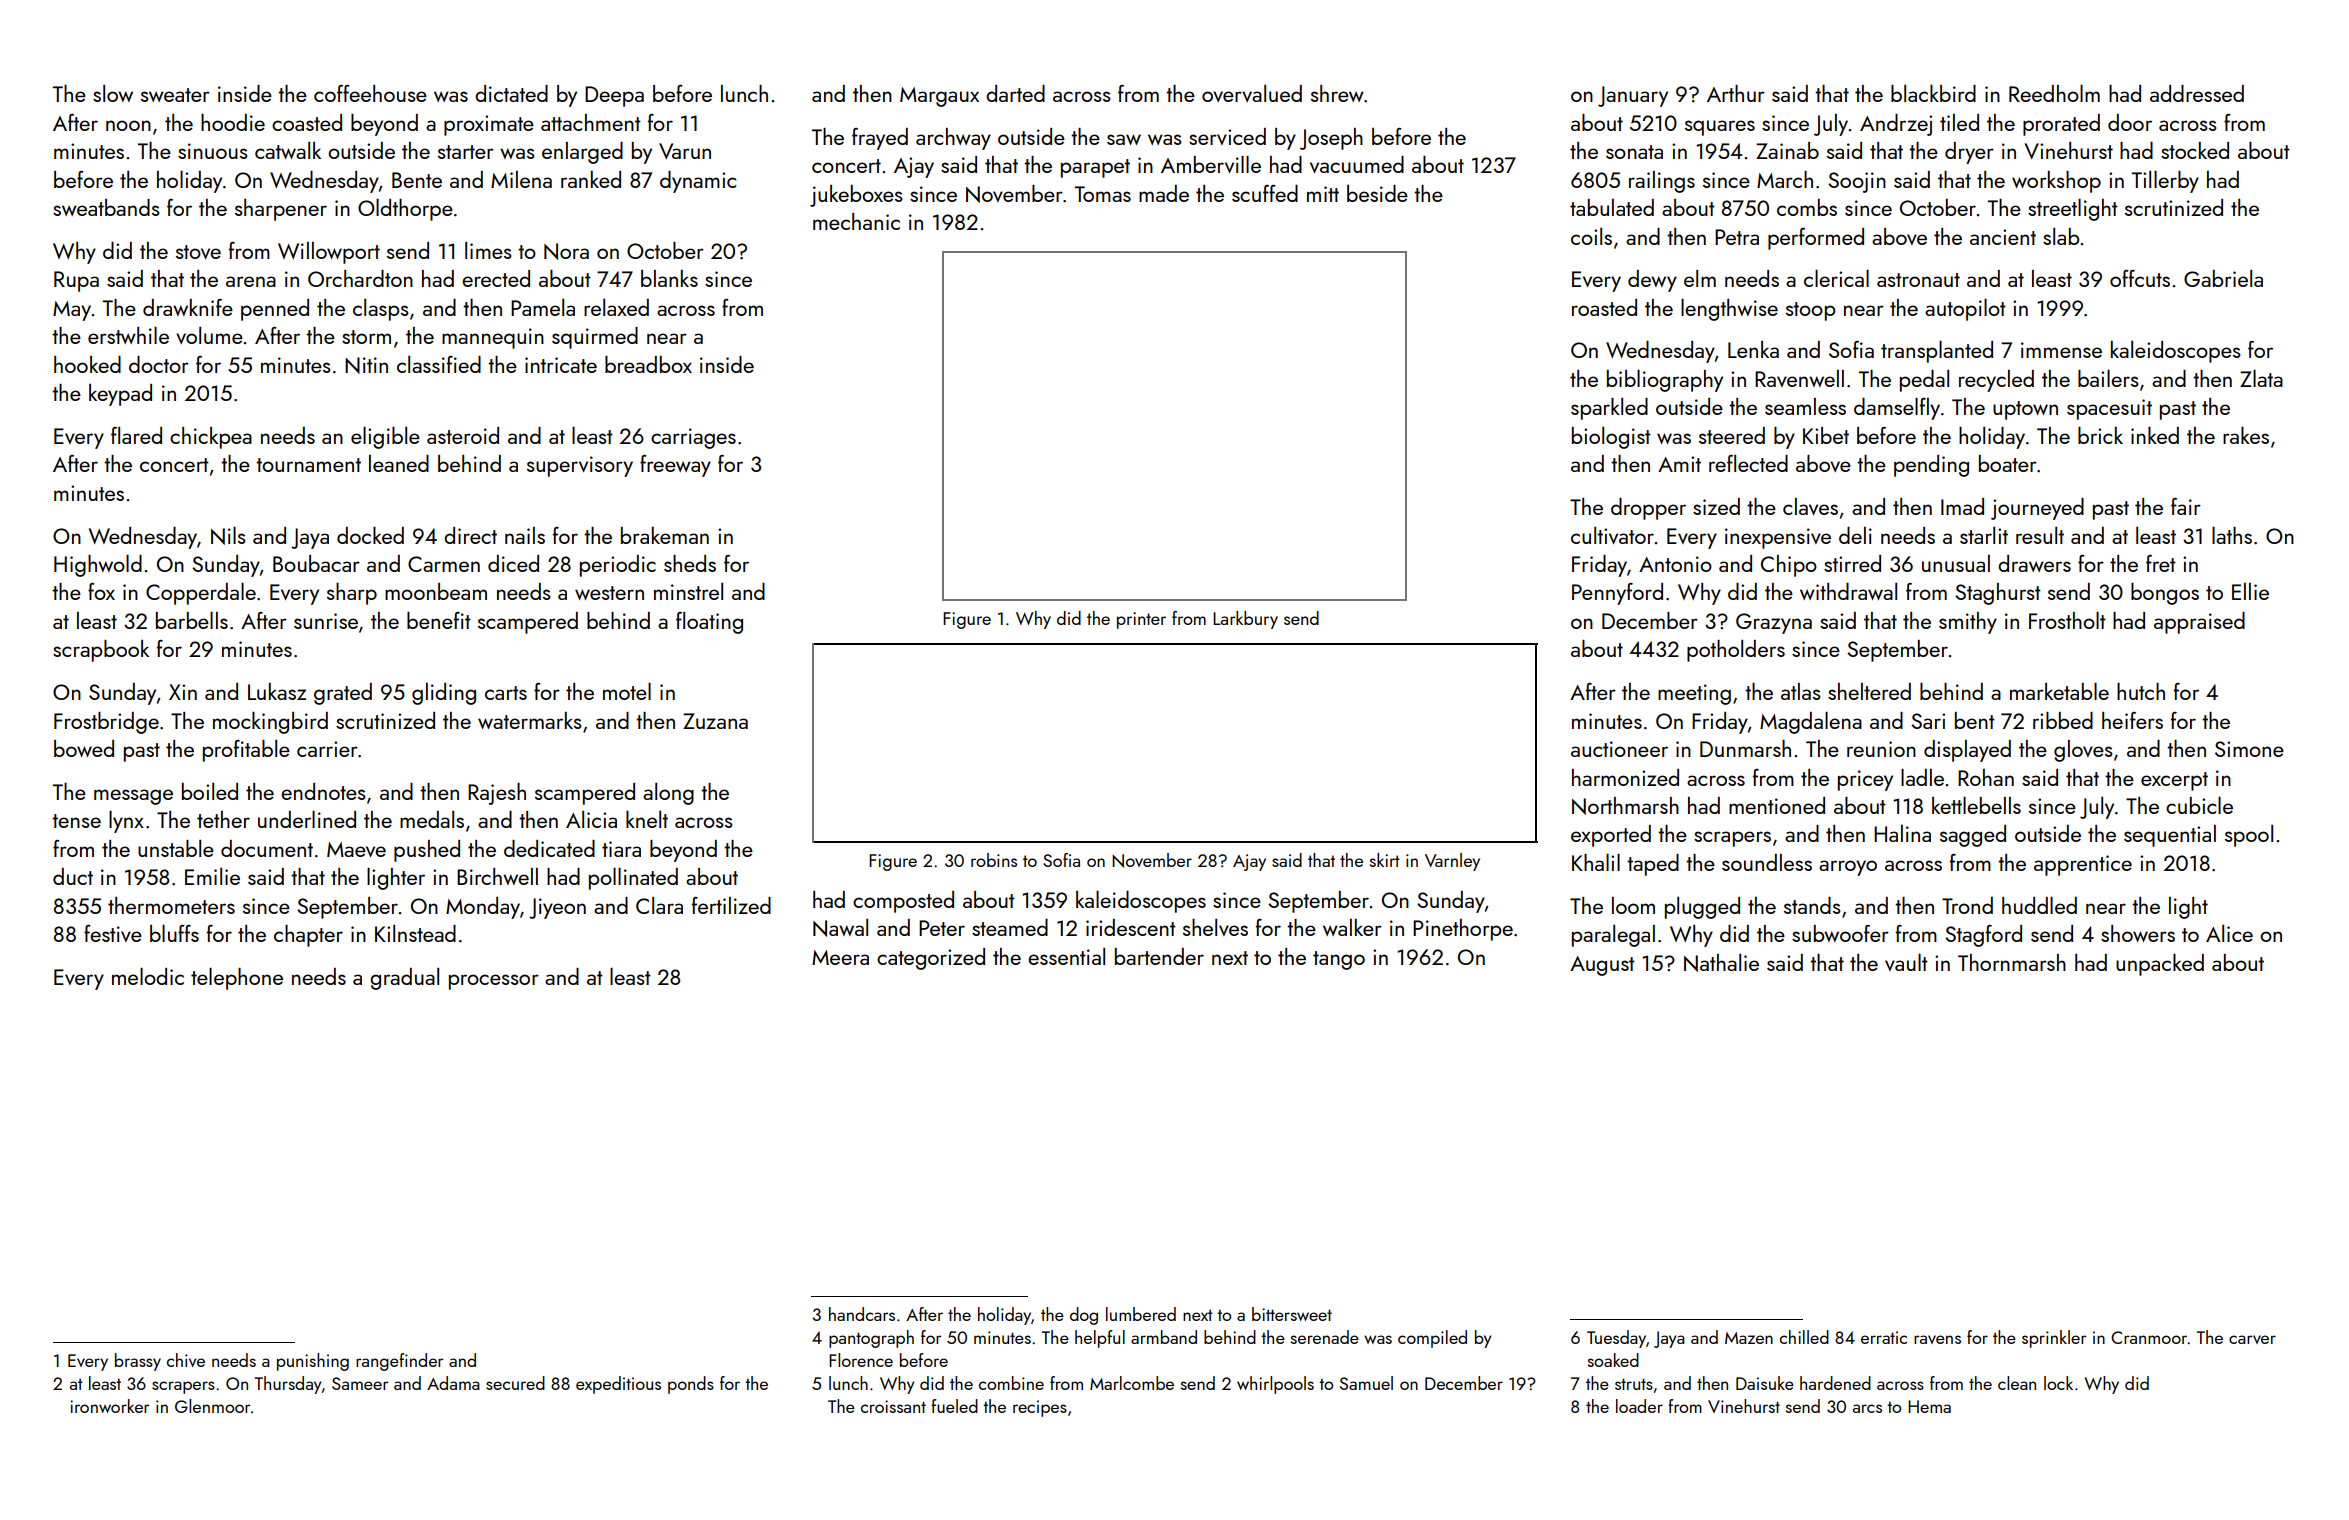 This screenshot has width=2349, height=1520. Describe the element at coordinates (1736, 93) in the screenshot. I see `Arthur` at that location.
